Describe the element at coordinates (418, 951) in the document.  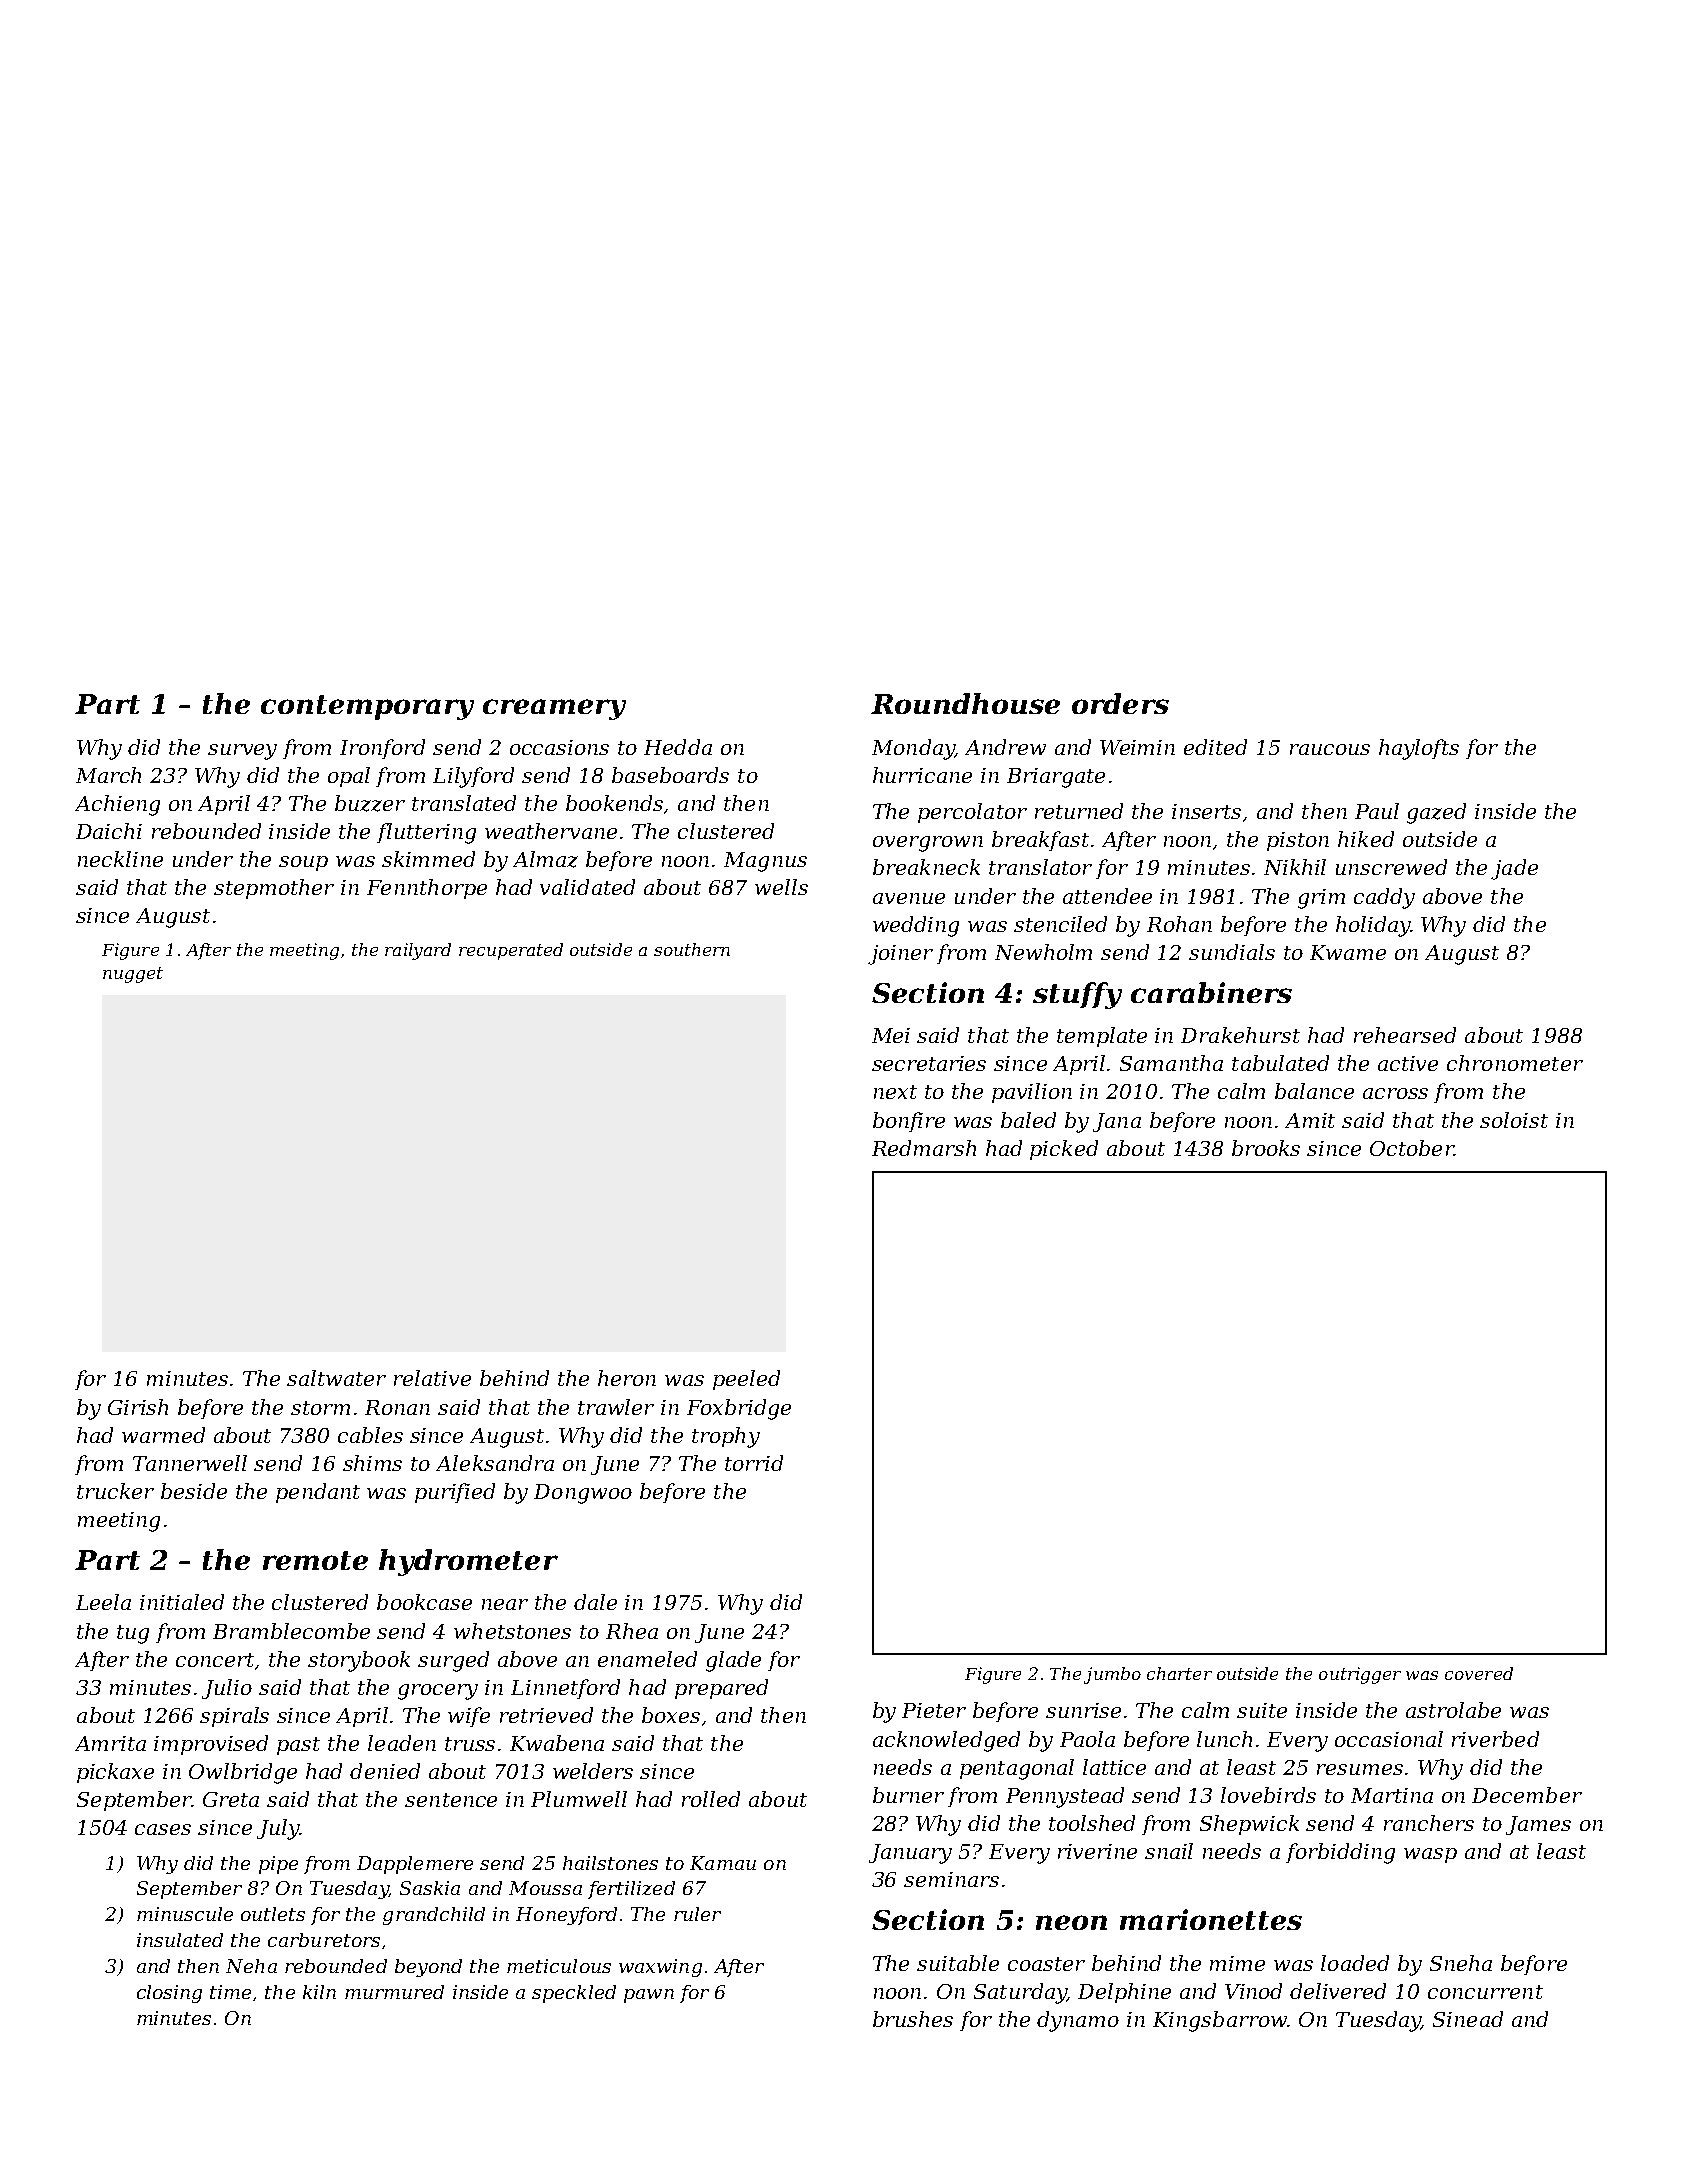
I see `railyard` at that location.
